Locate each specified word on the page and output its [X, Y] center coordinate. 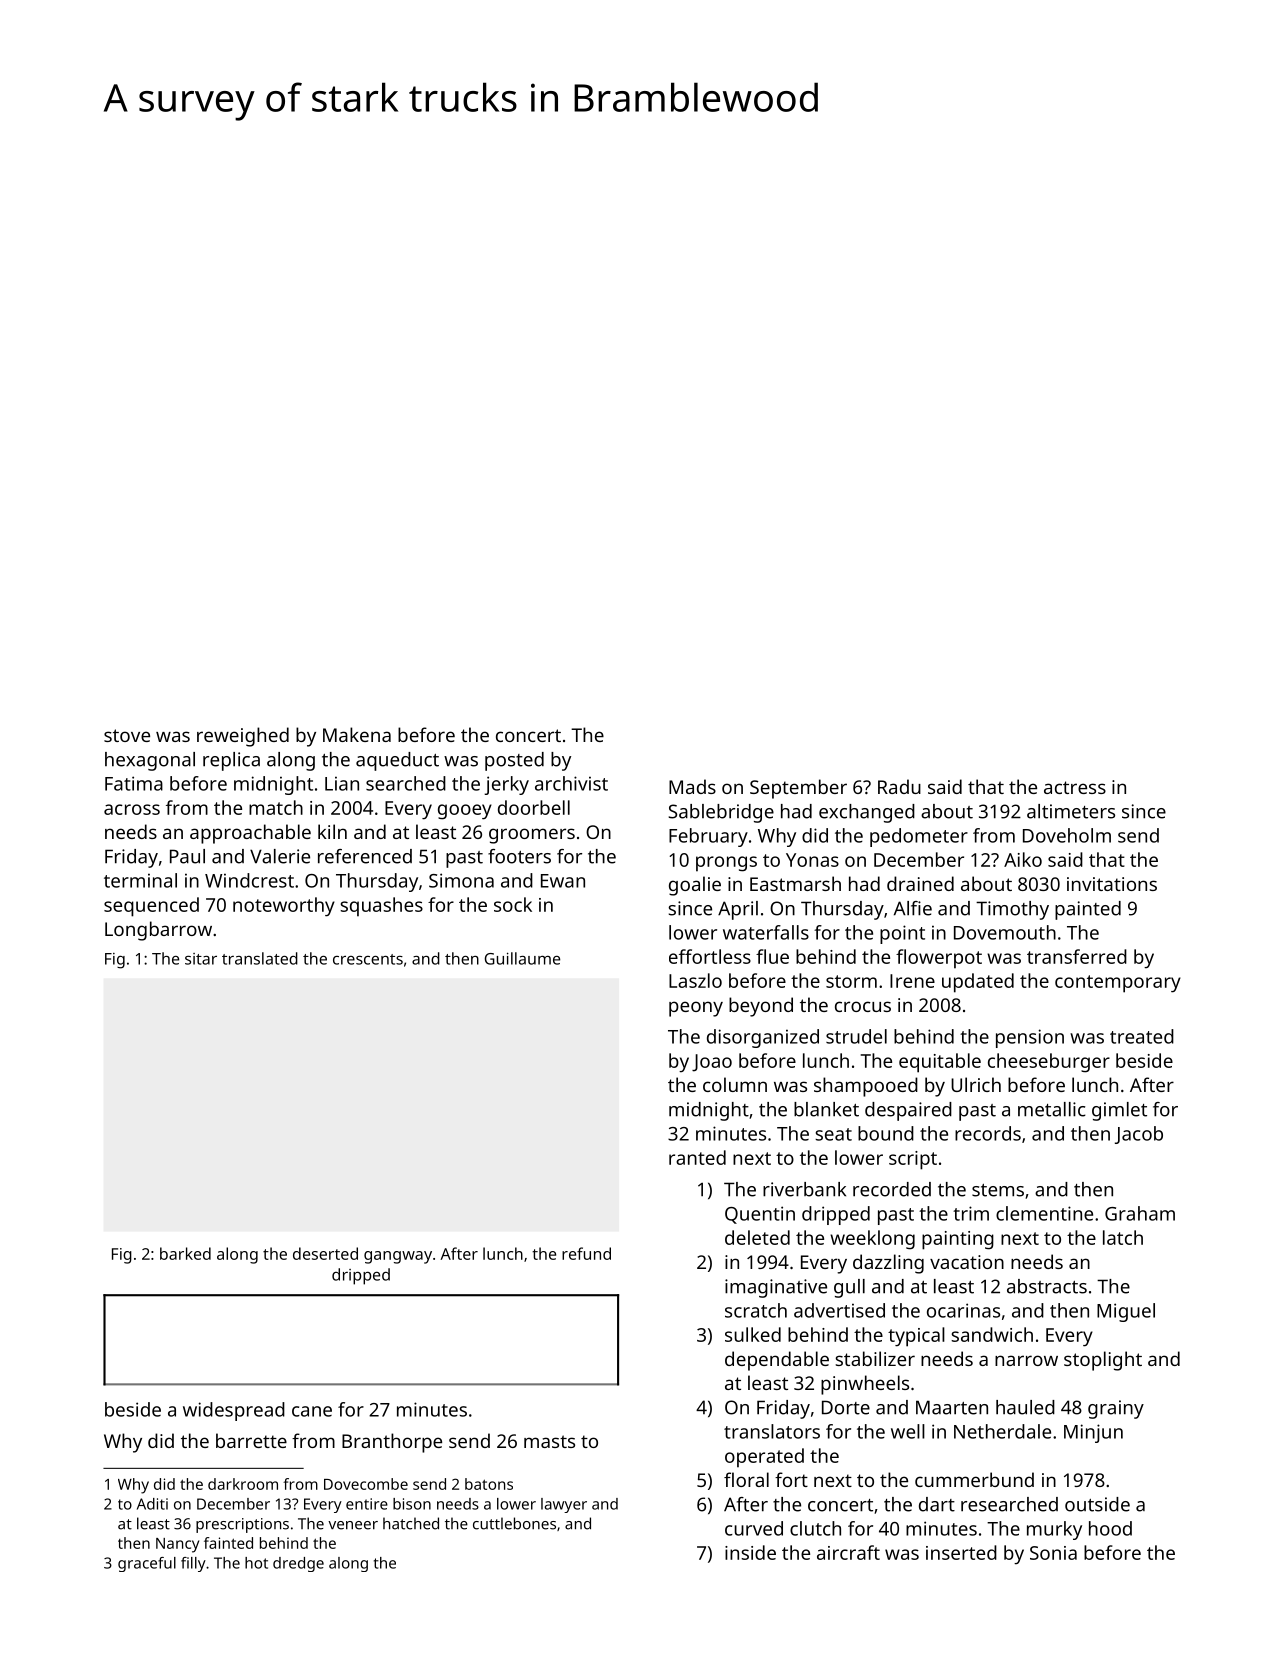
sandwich [992, 1334]
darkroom [243, 1484]
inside [750, 1552]
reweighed [243, 737]
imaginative [776, 1288]
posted [514, 761]
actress [1075, 787]
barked [185, 1253]
